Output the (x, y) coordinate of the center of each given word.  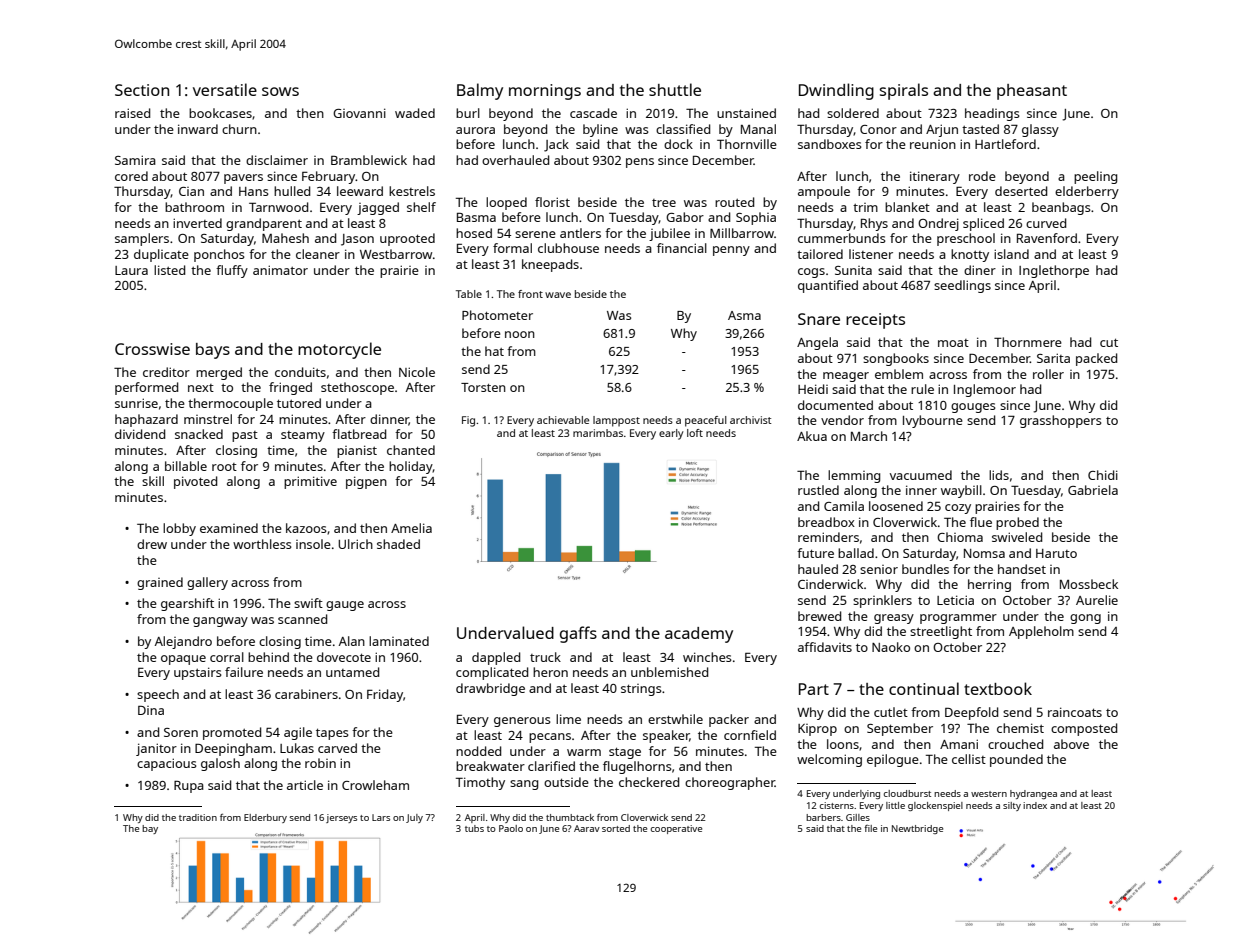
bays (213, 351)
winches (707, 657)
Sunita (853, 270)
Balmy (480, 91)
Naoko (891, 647)
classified (683, 129)
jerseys (341, 818)
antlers (580, 233)
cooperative (676, 829)
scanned (302, 619)
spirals (904, 91)
